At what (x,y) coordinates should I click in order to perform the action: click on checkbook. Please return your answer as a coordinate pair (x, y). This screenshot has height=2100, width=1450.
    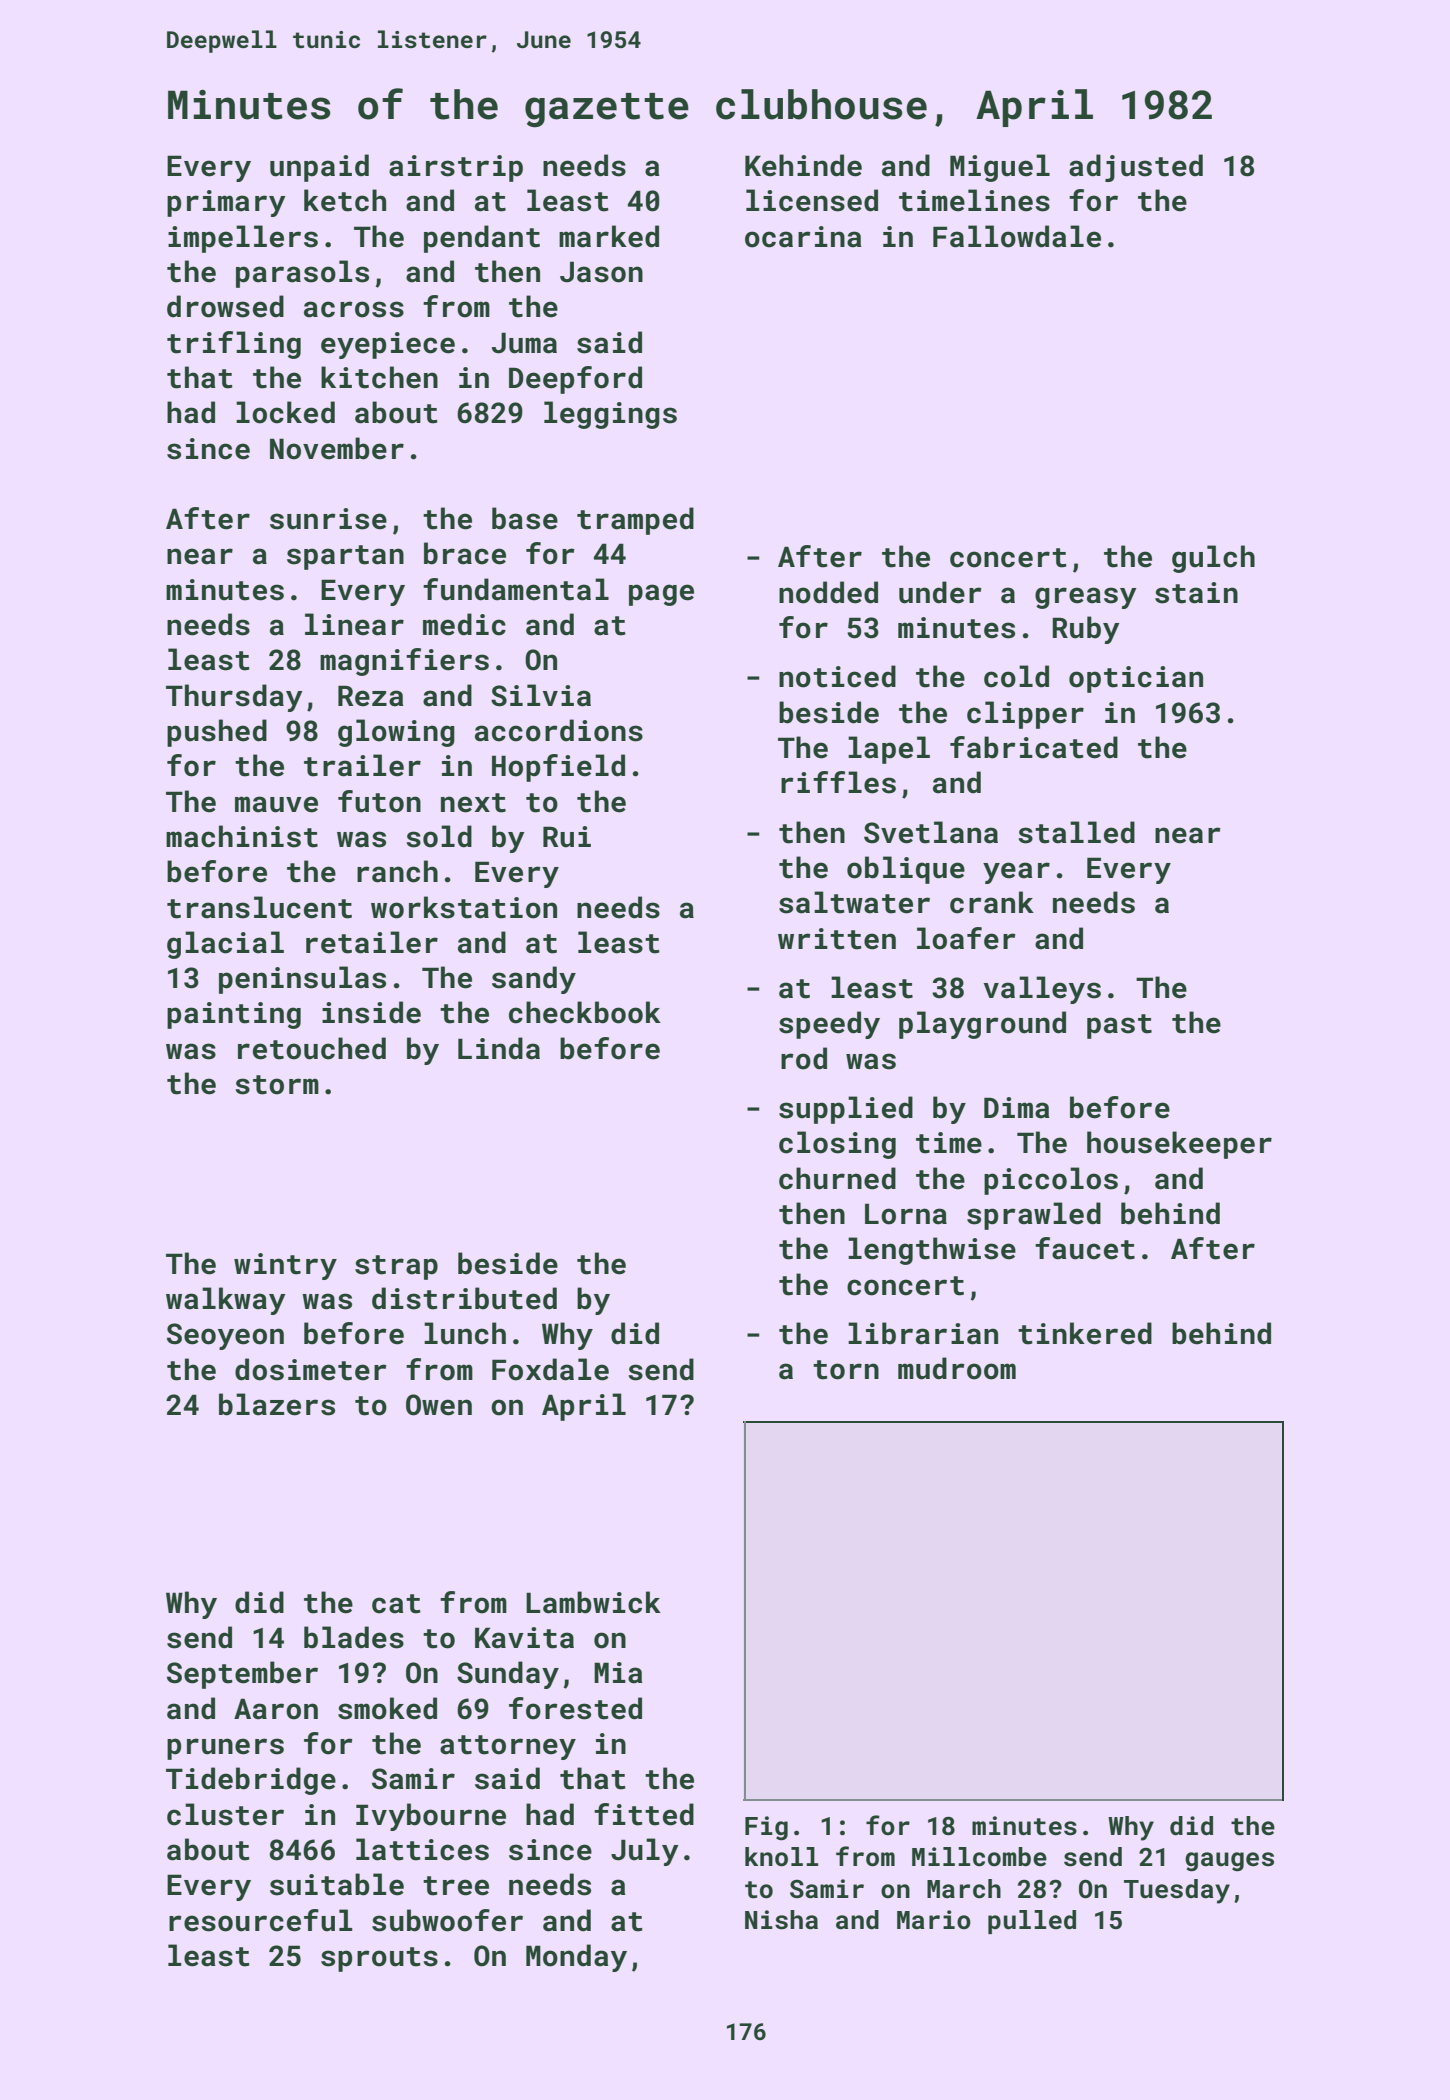
    Looking at the image, I should click on (585, 1012).
